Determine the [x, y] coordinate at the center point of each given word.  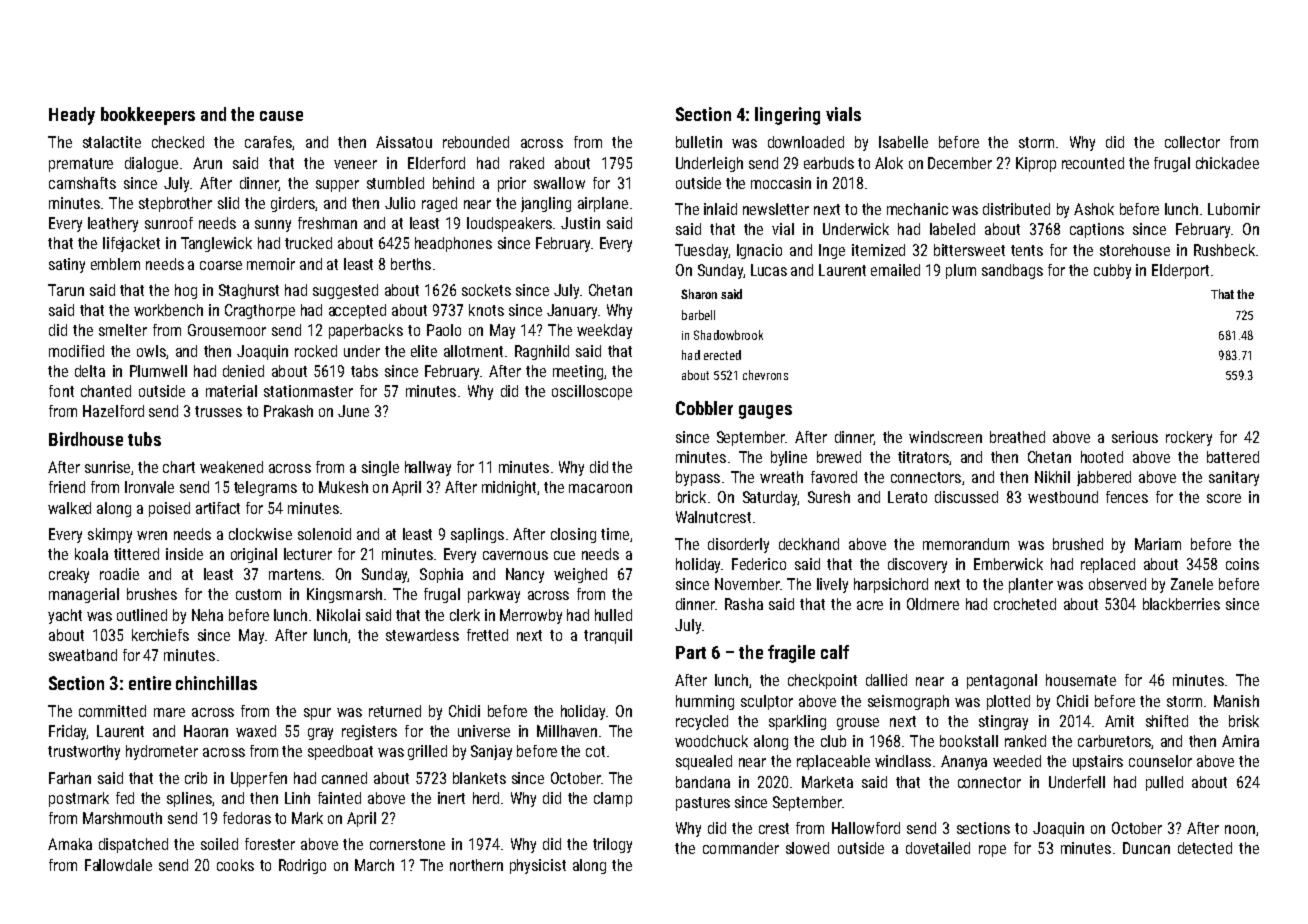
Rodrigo [302, 866]
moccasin [781, 183]
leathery [113, 224]
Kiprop [1036, 164]
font [61, 391]
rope [992, 851]
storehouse [1135, 250]
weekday [604, 331]
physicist [538, 866]
